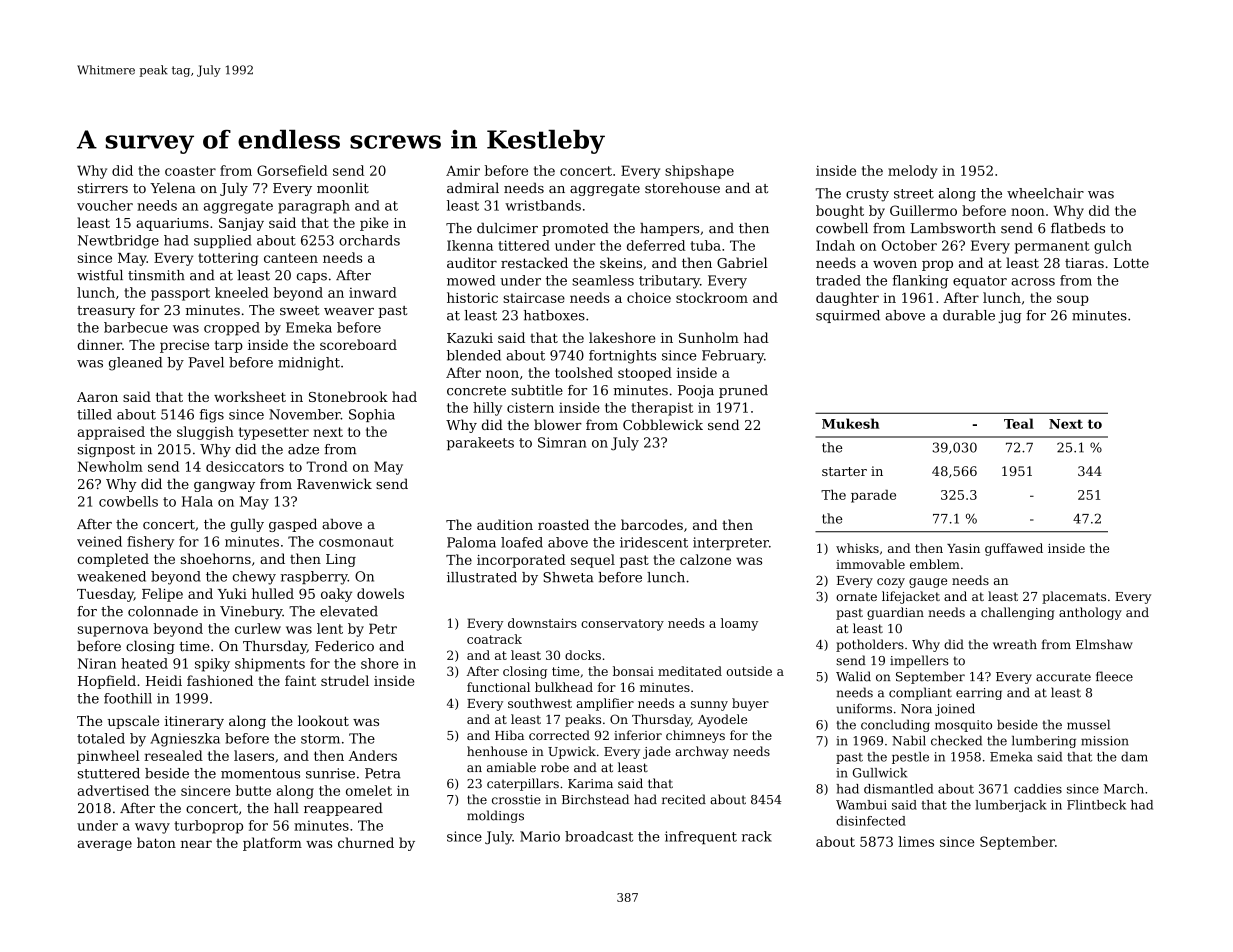  Describe the element at coordinates (1010, 317) in the document. I see `jug` at that location.
